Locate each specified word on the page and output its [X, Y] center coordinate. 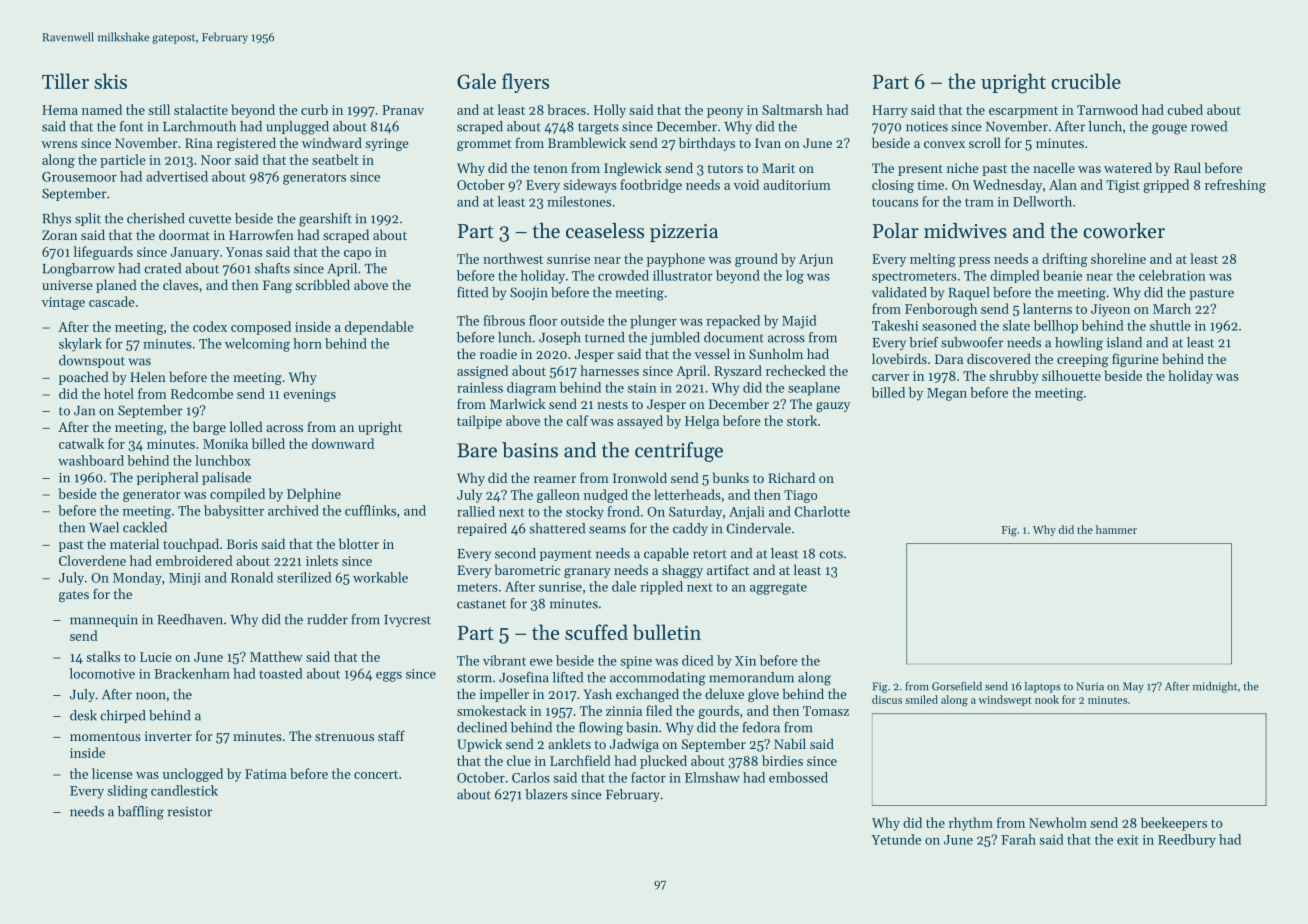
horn [307, 343]
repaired [482, 529]
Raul [1187, 167]
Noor [216, 160]
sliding [128, 792]
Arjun [816, 260]
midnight [1215, 687]
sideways [590, 186]
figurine [1135, 360]
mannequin [104, 620]
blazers [546, 794]
